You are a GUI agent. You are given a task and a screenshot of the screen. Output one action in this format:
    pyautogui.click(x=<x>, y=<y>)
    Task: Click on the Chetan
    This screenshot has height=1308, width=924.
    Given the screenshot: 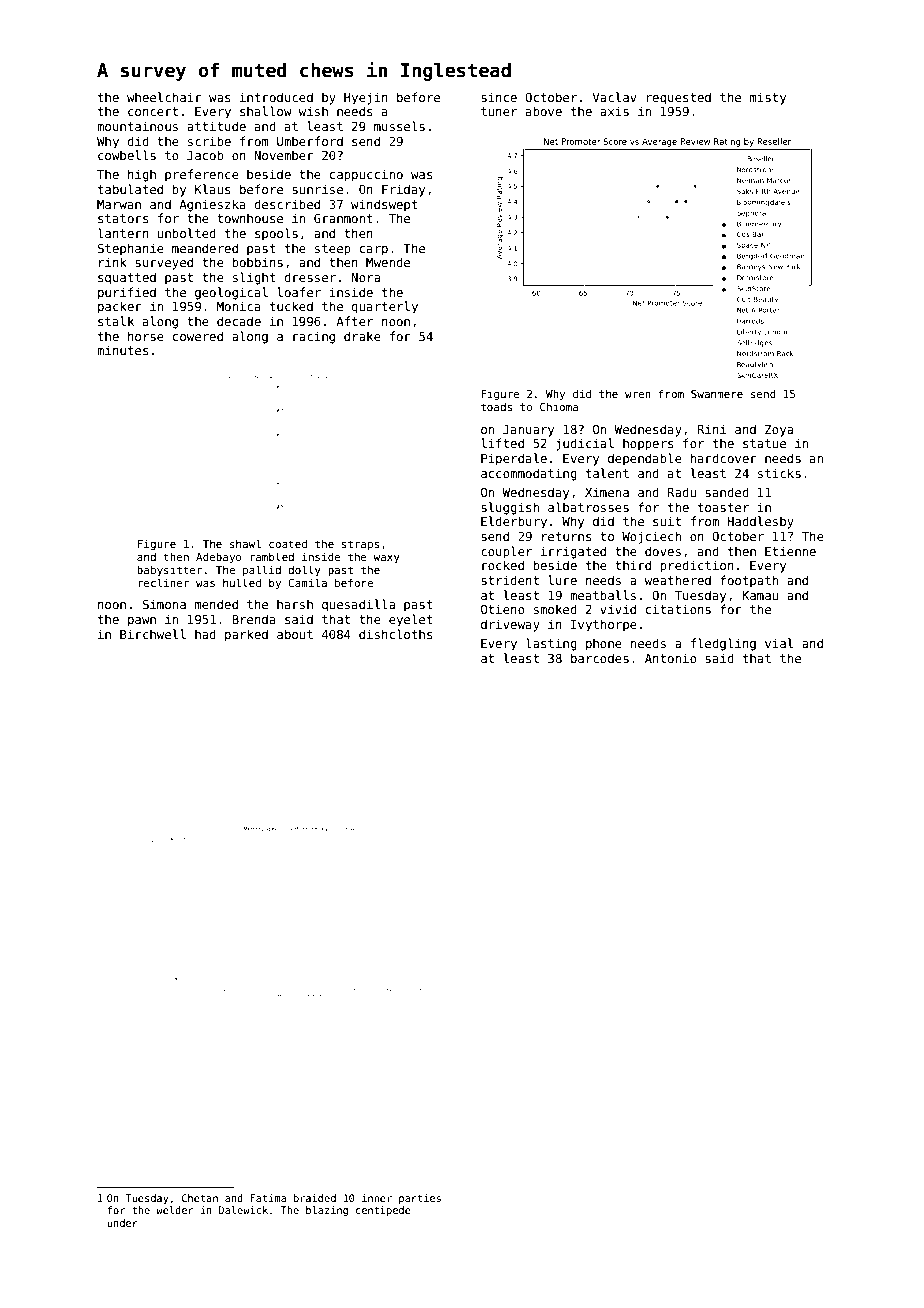 What is the action you would take?
    pyautogui.click(x=200, y=1198)
